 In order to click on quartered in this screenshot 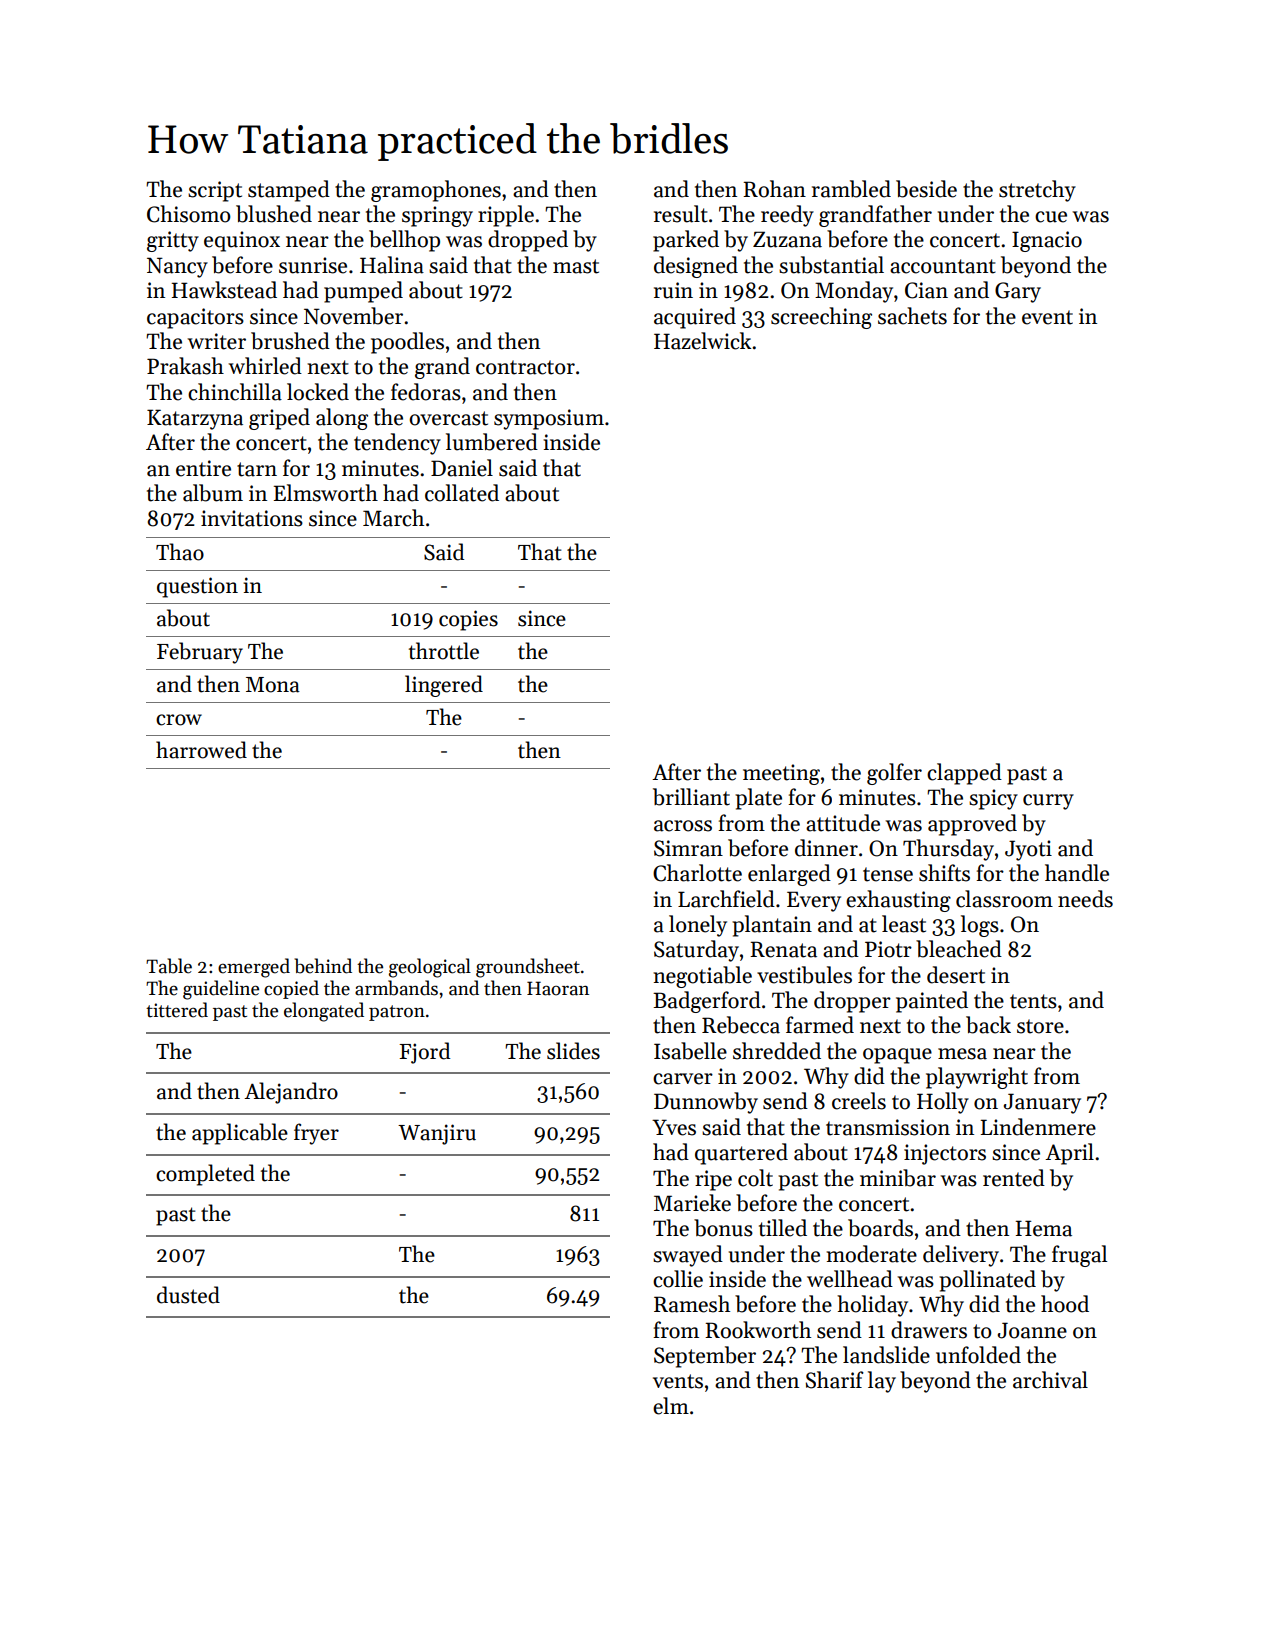, I will do `click(741, 1154)`.
